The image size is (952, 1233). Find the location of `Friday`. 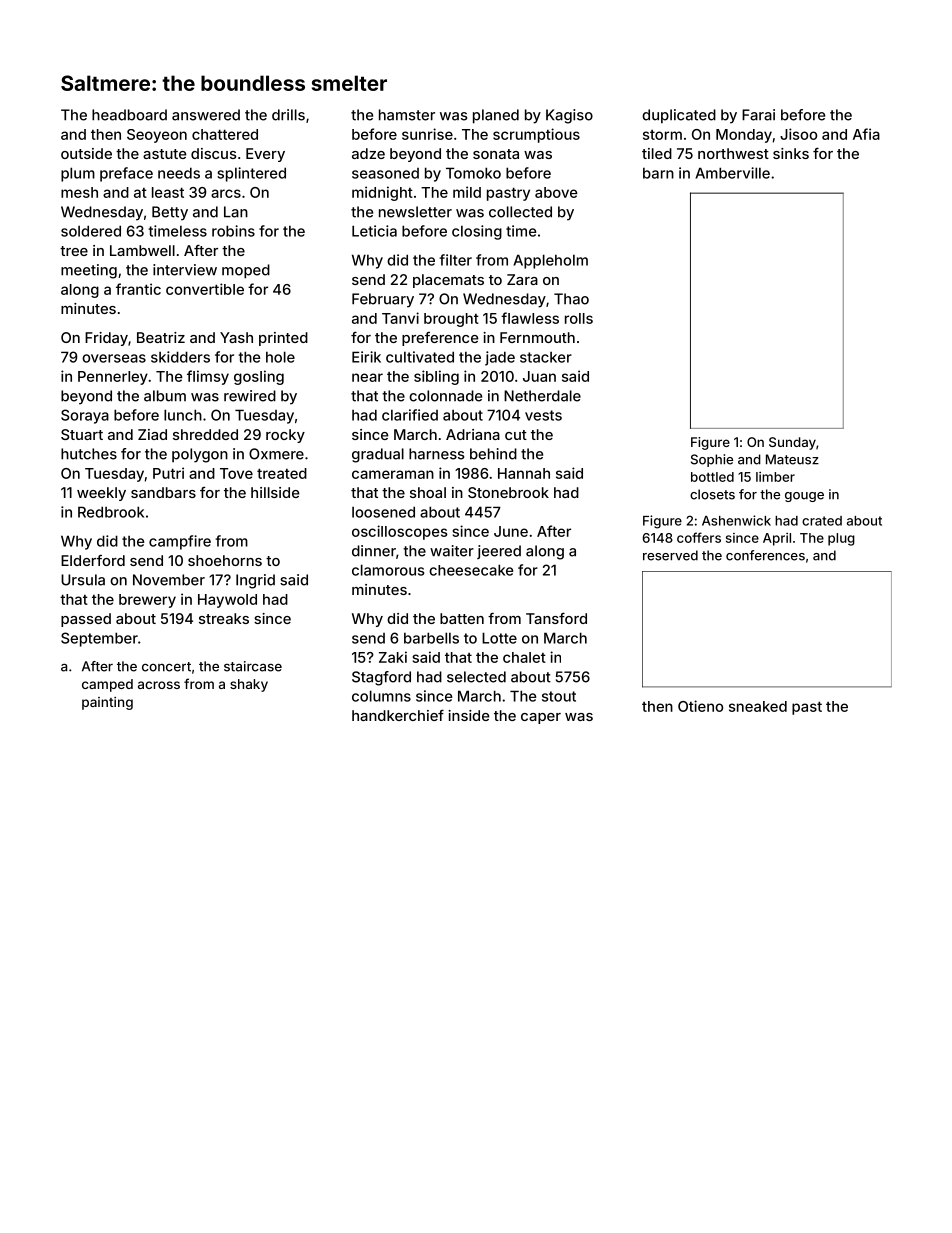

Friday is located at coordinates (106, 339).
